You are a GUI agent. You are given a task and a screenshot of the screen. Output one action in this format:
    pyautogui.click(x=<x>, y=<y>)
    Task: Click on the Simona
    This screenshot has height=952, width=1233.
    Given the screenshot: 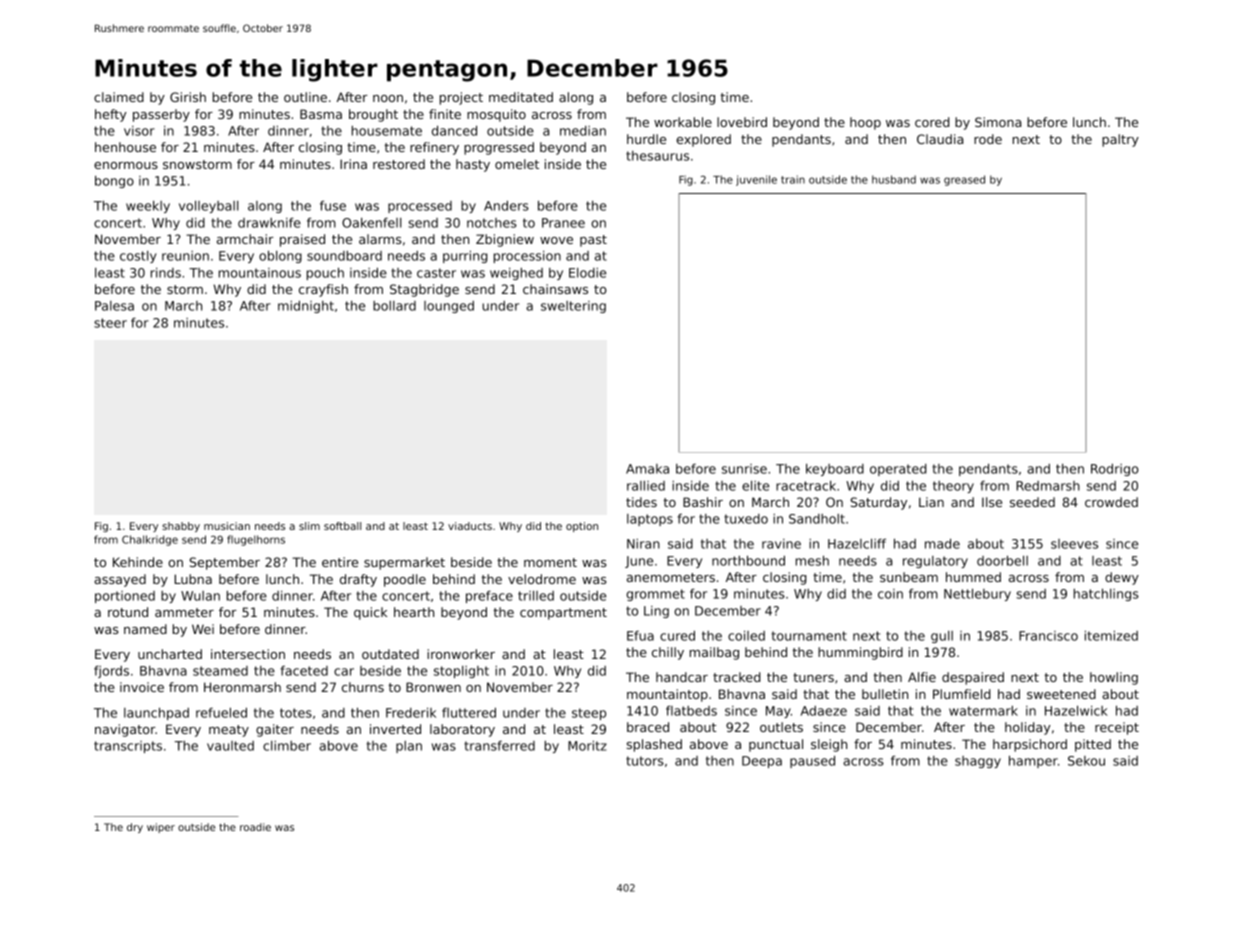 What is the action you would take?
    pyautogui.click(x=998, y=122)
